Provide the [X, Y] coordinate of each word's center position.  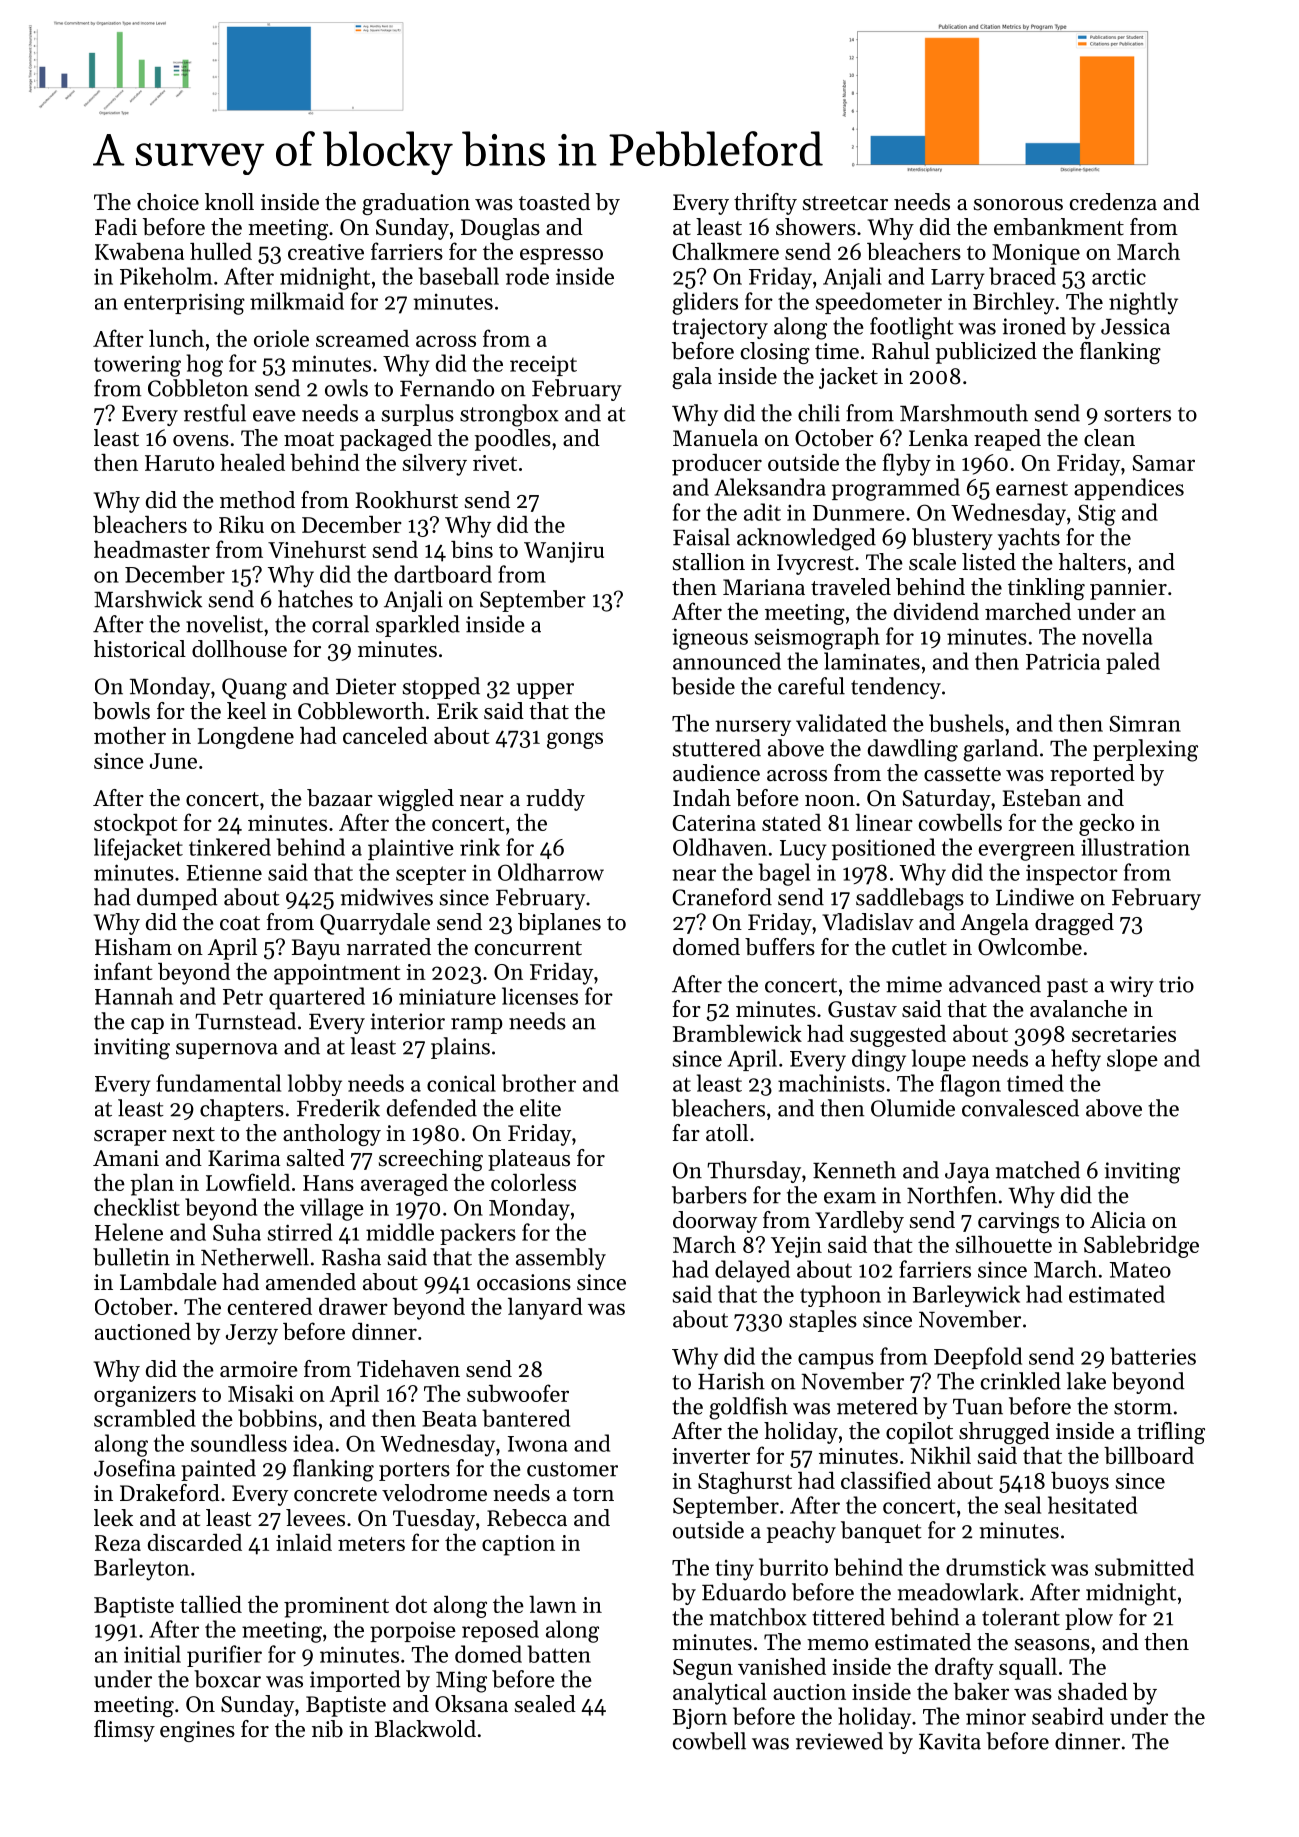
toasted [554, 202]
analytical [720, 1694]
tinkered [230, 847]
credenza [1113, 202]
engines [197, 1731]
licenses [540, 996]
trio [1176, 984]
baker [981, 1691]
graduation [416, 204]
